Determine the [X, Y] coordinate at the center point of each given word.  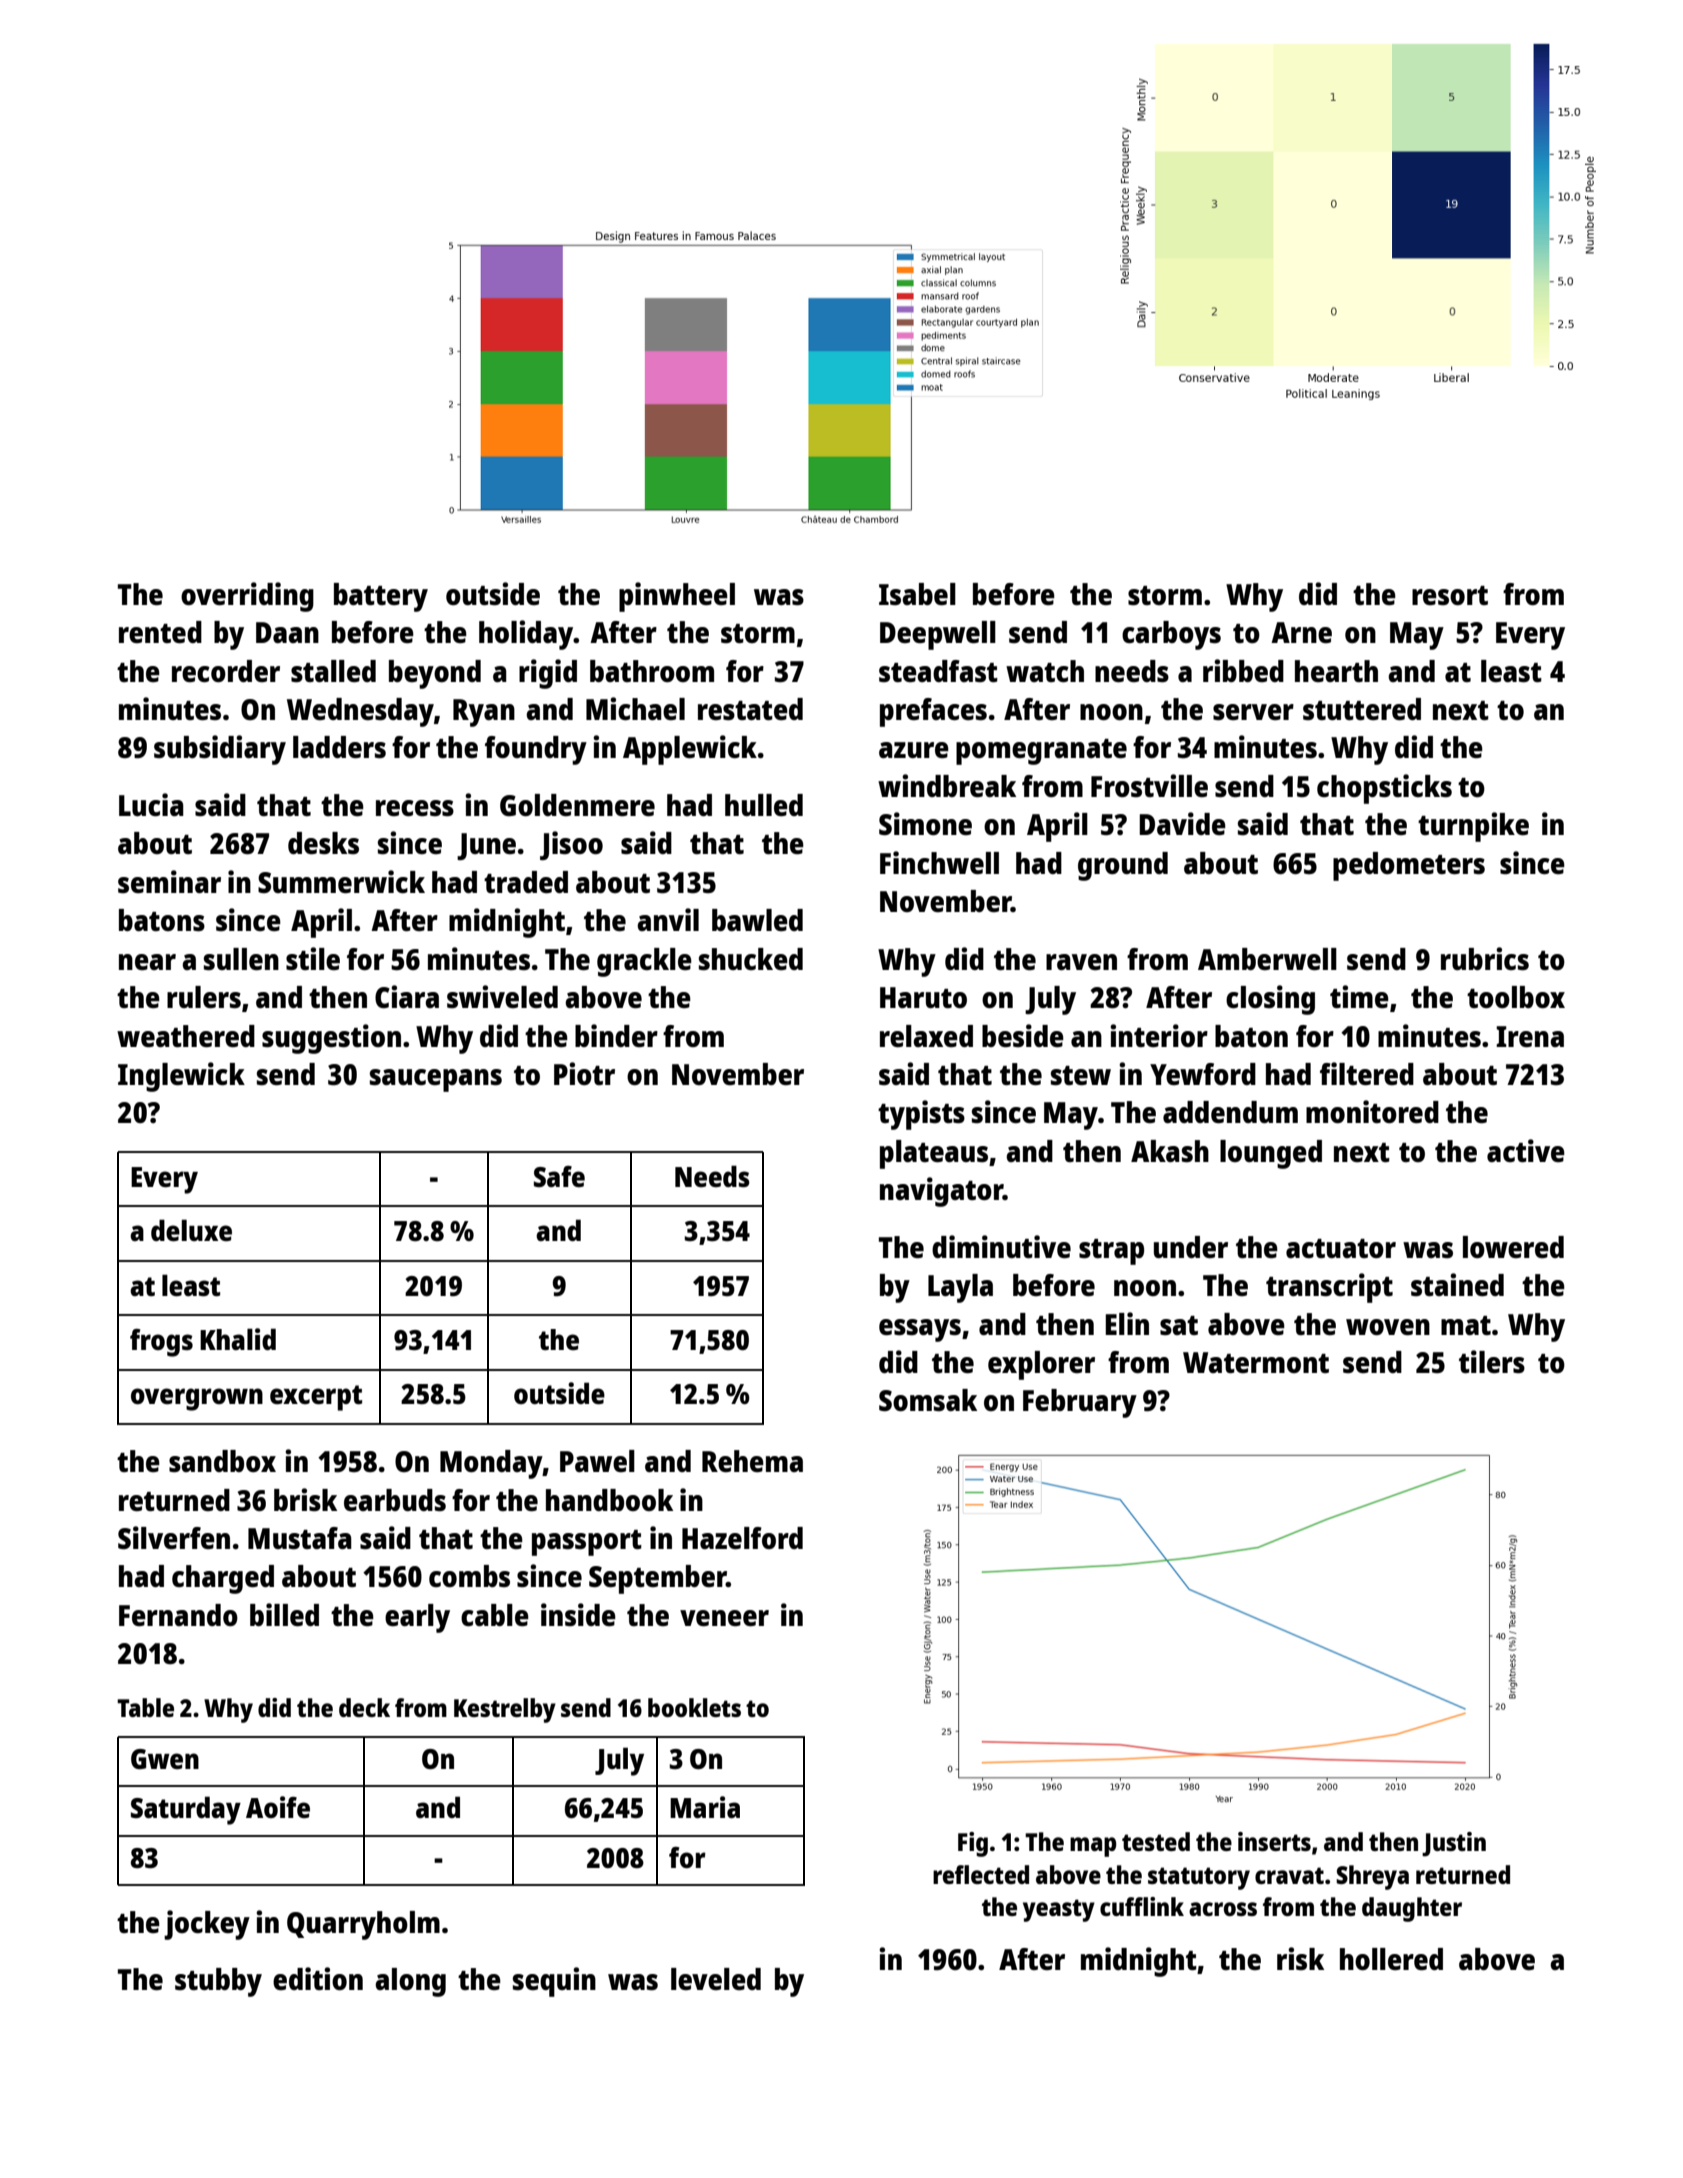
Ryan [484, 713]
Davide [1182, 823]
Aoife [278, 1807]
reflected [981, 1874]
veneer [724, 1618]
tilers [1492, 1361]
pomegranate [1041, 752]
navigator [941, 1192]
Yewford [1203, 1074]
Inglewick [181, 1077]
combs [469, 1576]
